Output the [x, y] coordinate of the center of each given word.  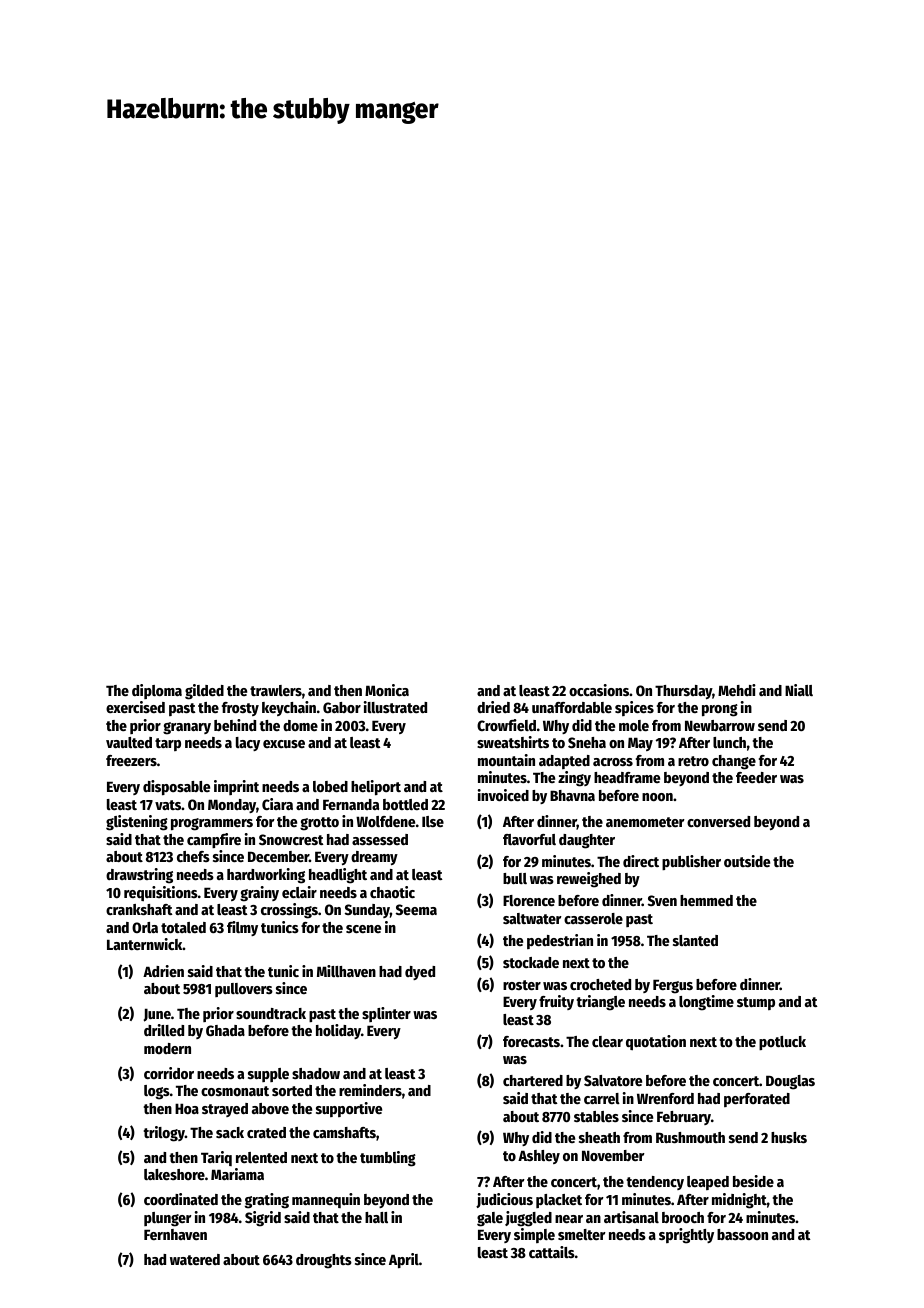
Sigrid [263, 1219]
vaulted [129, 742]
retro [693, 761]
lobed [330, 786]
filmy [242, 928]
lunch [729, 742]
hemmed [706, 900]
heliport [376, 788]
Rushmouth [690, 1137]
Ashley [539, 1157]
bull [515, 878]
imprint [236, 787]
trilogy [164, 1134]
